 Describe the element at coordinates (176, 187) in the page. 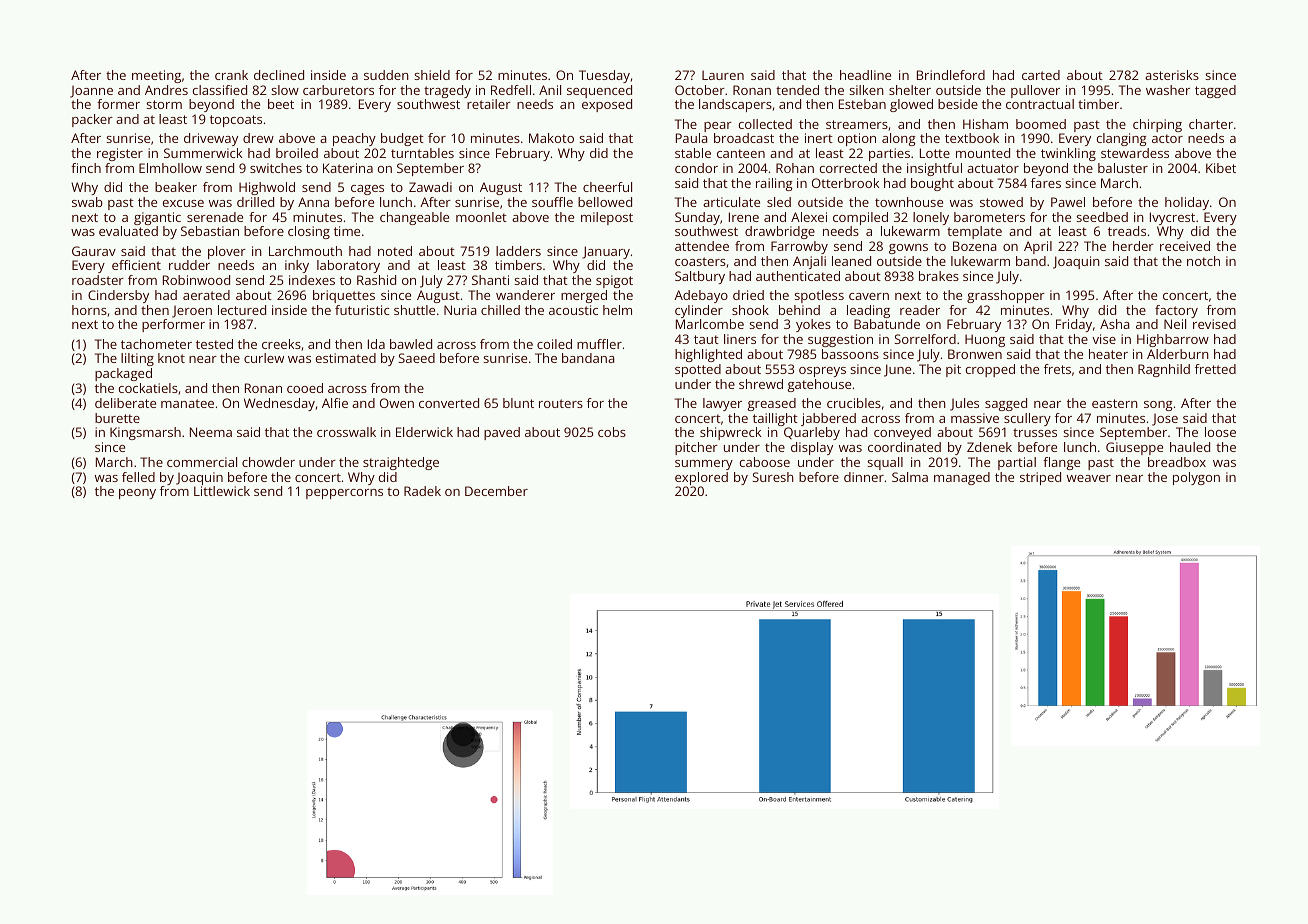

I see `beaker` at that location.
